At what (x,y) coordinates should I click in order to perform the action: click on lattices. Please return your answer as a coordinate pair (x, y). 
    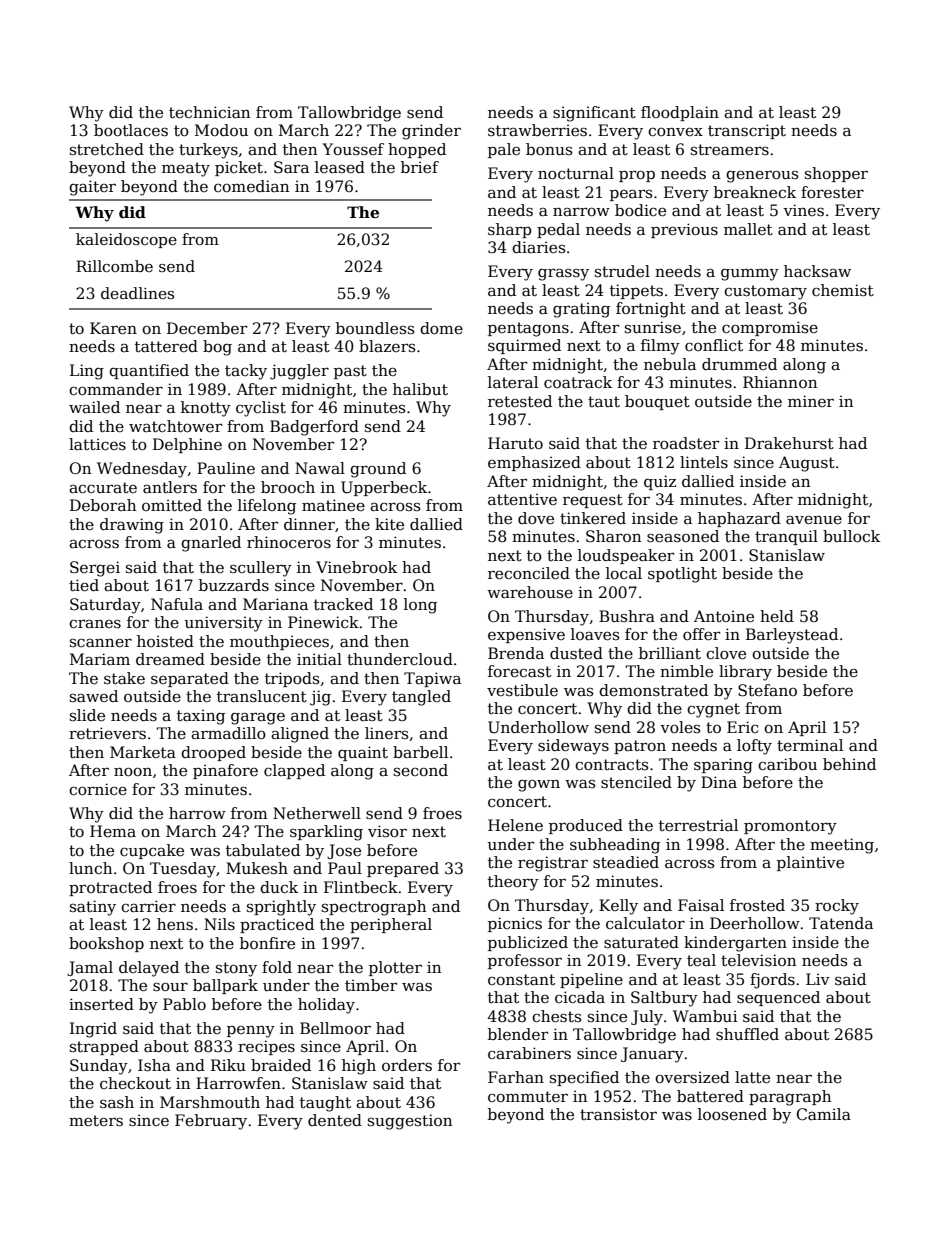
    Looking at the image, I should click on (97, 444).
